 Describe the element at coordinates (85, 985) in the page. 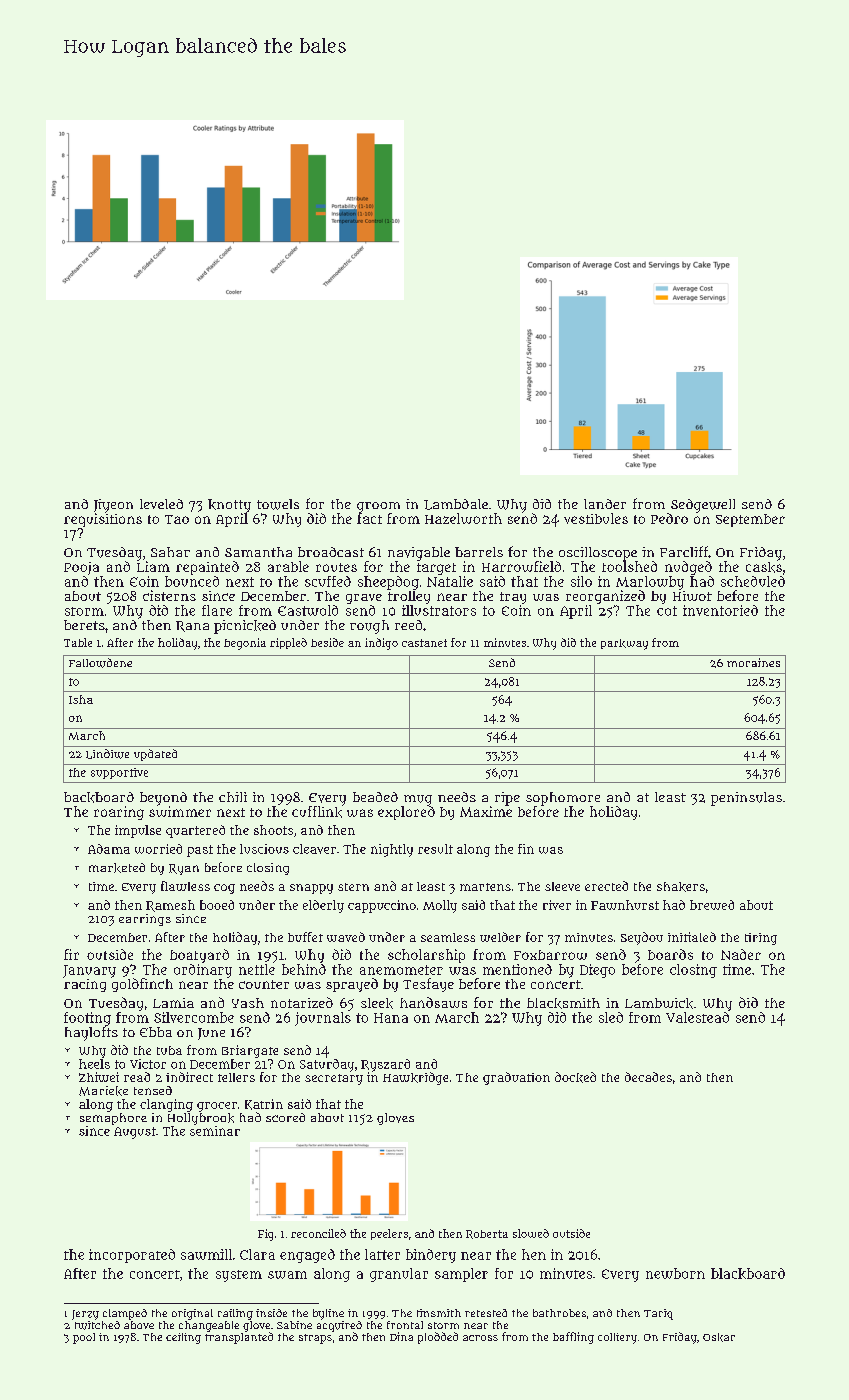

I see `racing` at that location.
